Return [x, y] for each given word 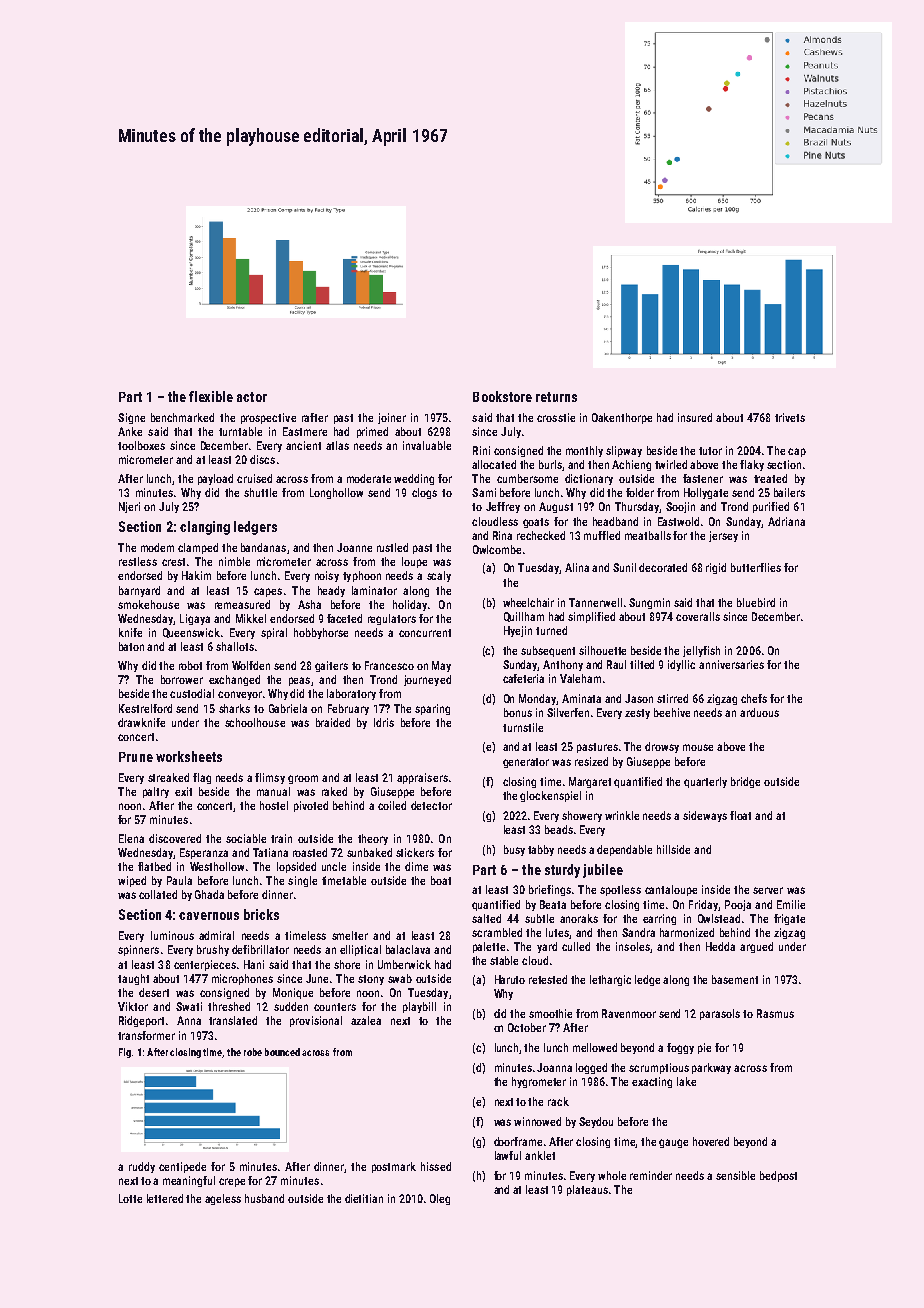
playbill [419, 1007]
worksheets [189, 756]
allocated [494, 464]
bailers [789, 492]
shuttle [260, 492]
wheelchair [528, 602]
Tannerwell [595, 602]
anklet [540, 1155]
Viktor [133, 1006]
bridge [745, 782]
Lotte [130, 1198]
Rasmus [775, 1013]
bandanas [263, 547]
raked [334, 791]
